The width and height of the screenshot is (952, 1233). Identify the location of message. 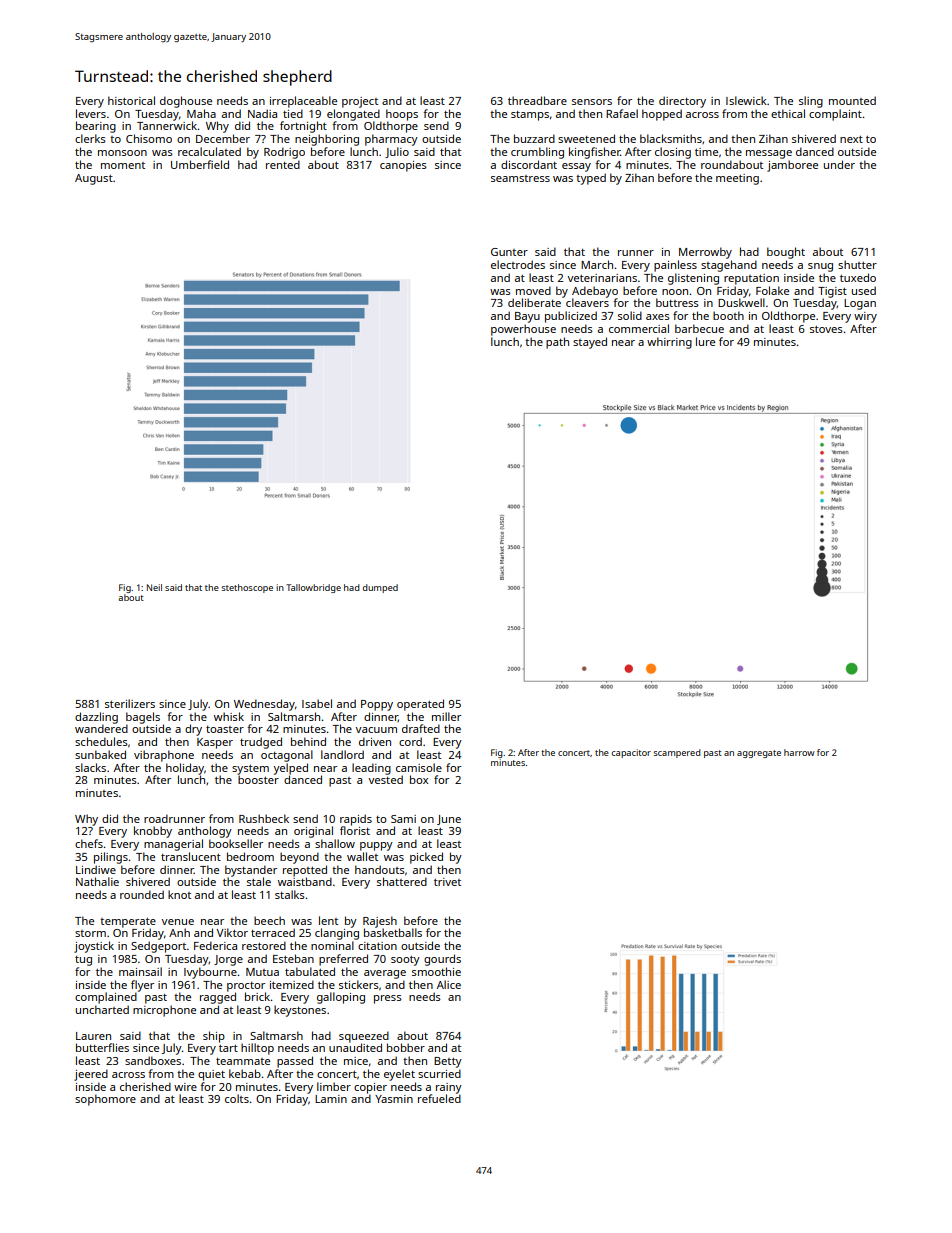
(769, 154).
